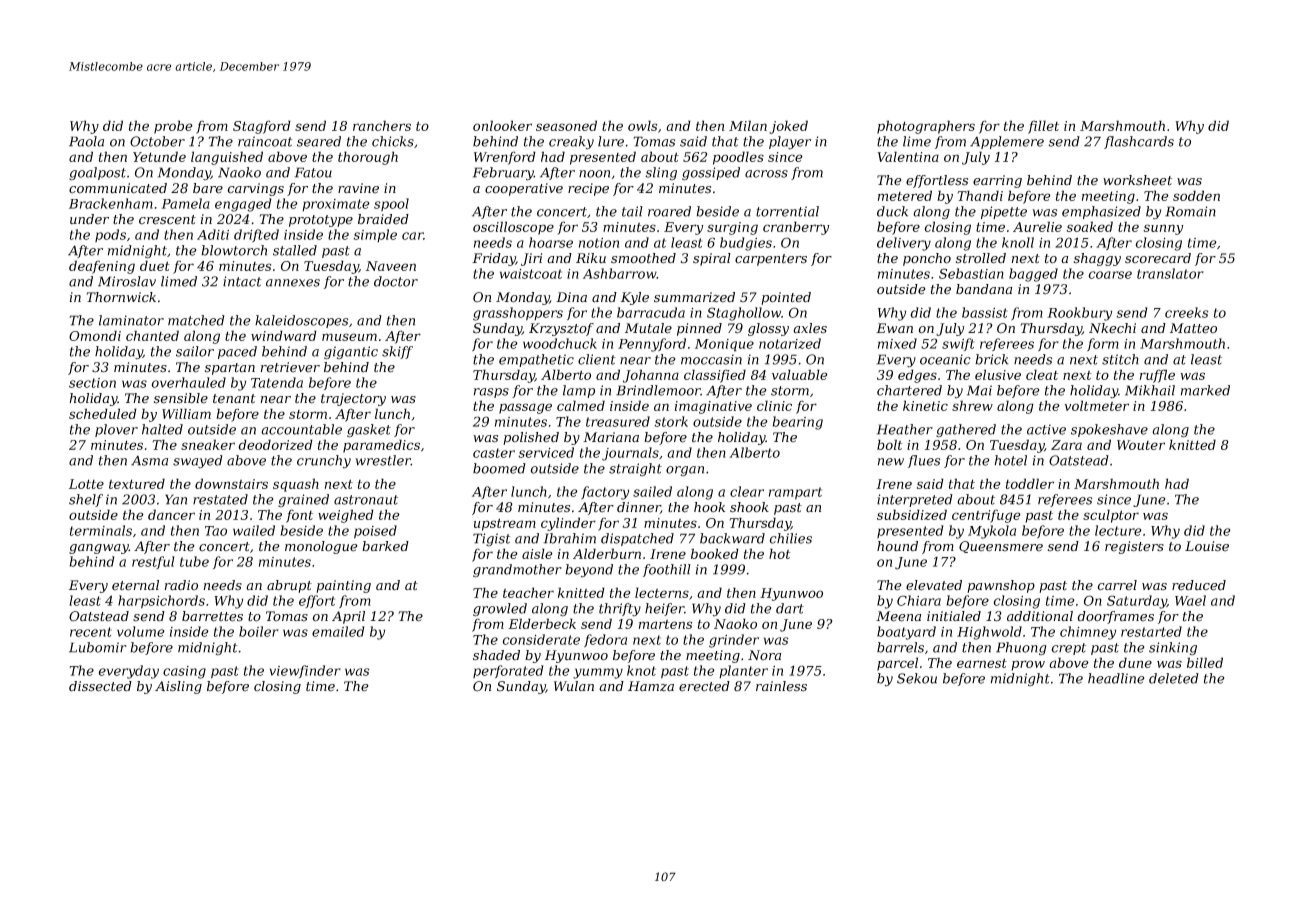  I want to click on lecture, so click(1118, 530).
